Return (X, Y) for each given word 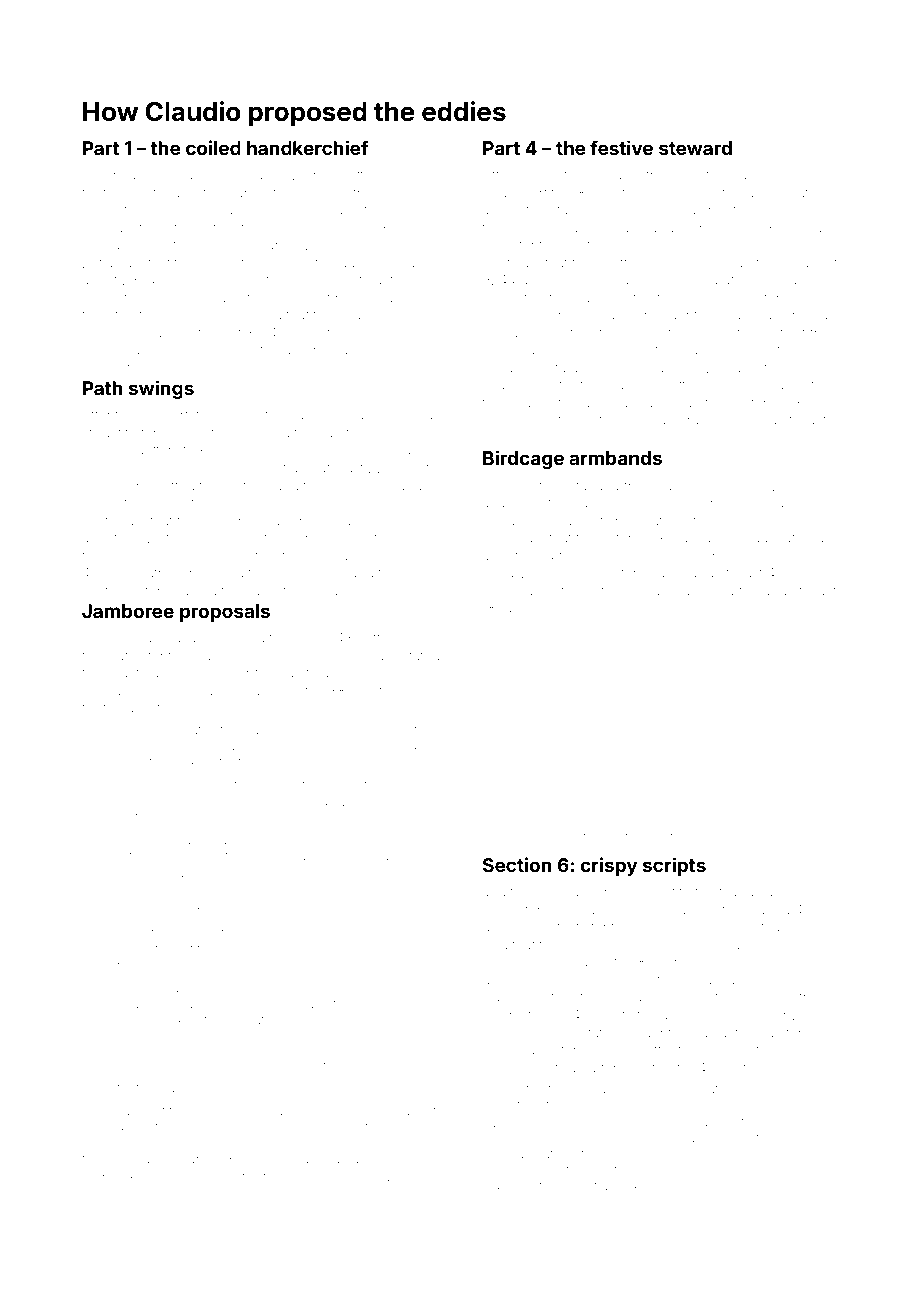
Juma (247, 639)
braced (805, 315)
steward (695, 148)
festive (621, 147)
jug (296, 1179)
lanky (540, 592)
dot (276, 468)
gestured (543, 1188)
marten (736, 591)
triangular (748, 894)
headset (140, 1004)
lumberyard (397, 951)
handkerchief (308, 147)
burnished (401, 415)
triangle (729, 1172)
